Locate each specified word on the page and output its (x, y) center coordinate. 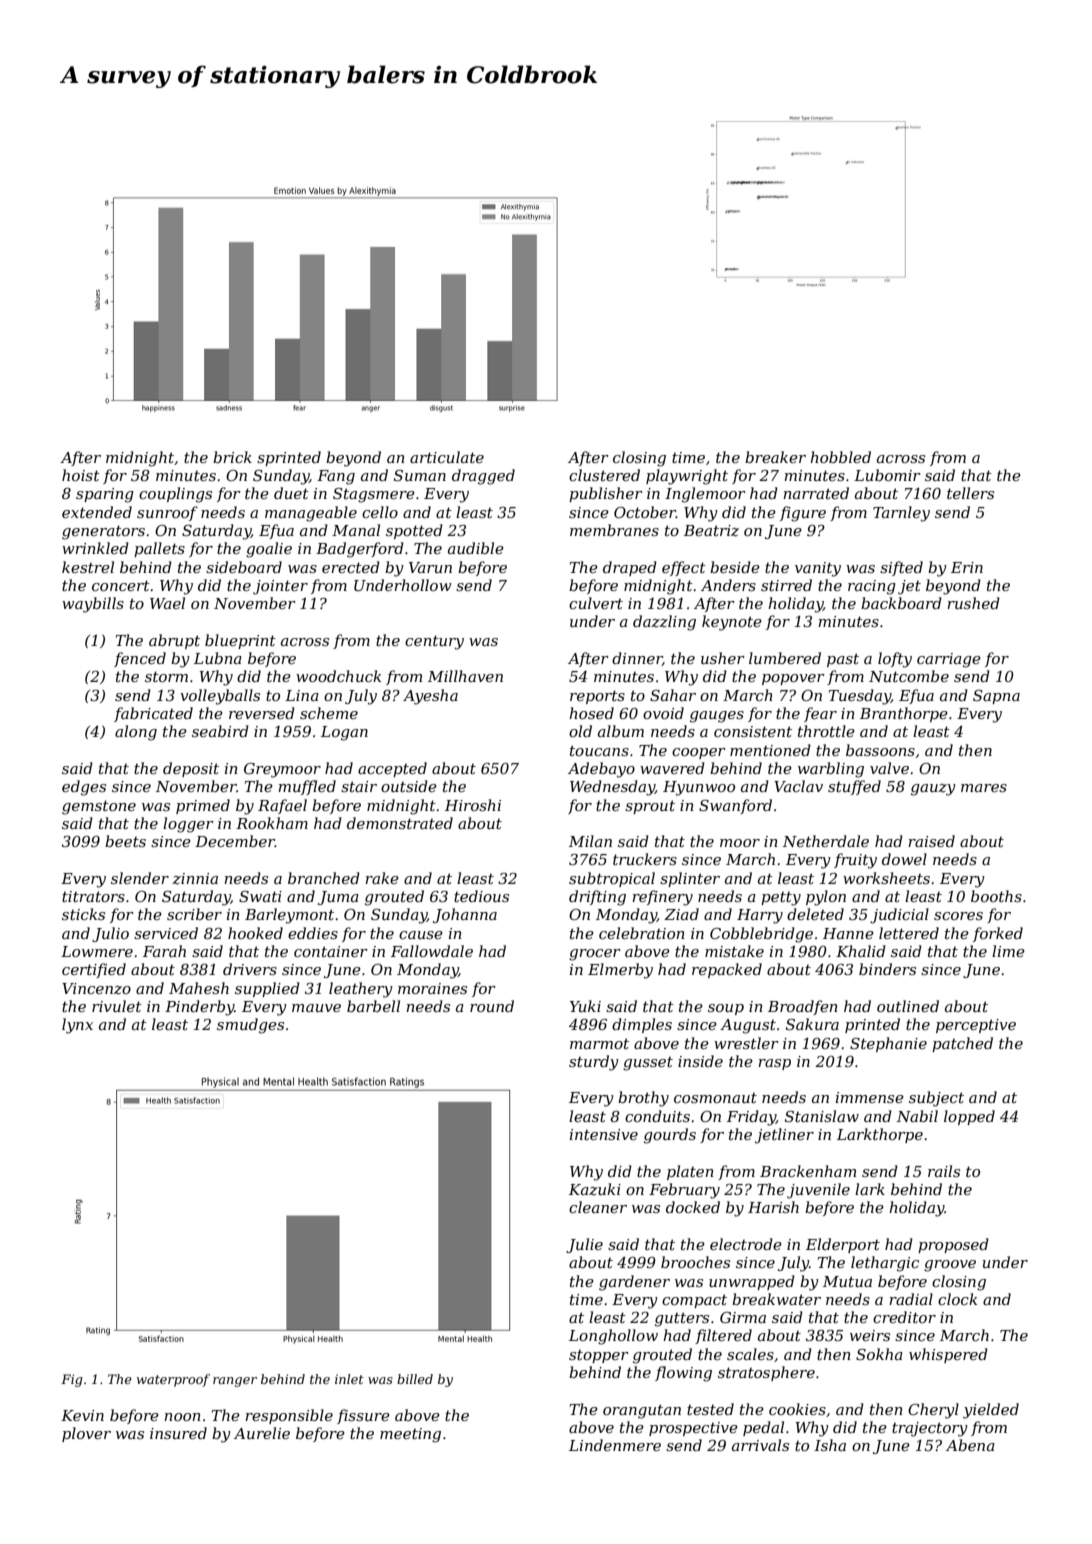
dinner (637, 659)
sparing (105, 495)
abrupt (174, 641)
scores (958, 916)
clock (957, 1299)
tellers (970, 493)
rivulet (117, 1006)
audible (476, 548)
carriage (949, 660)
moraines (432, 988)
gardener (634, 1283)
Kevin (82, 1415)
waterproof (173, 1380)
